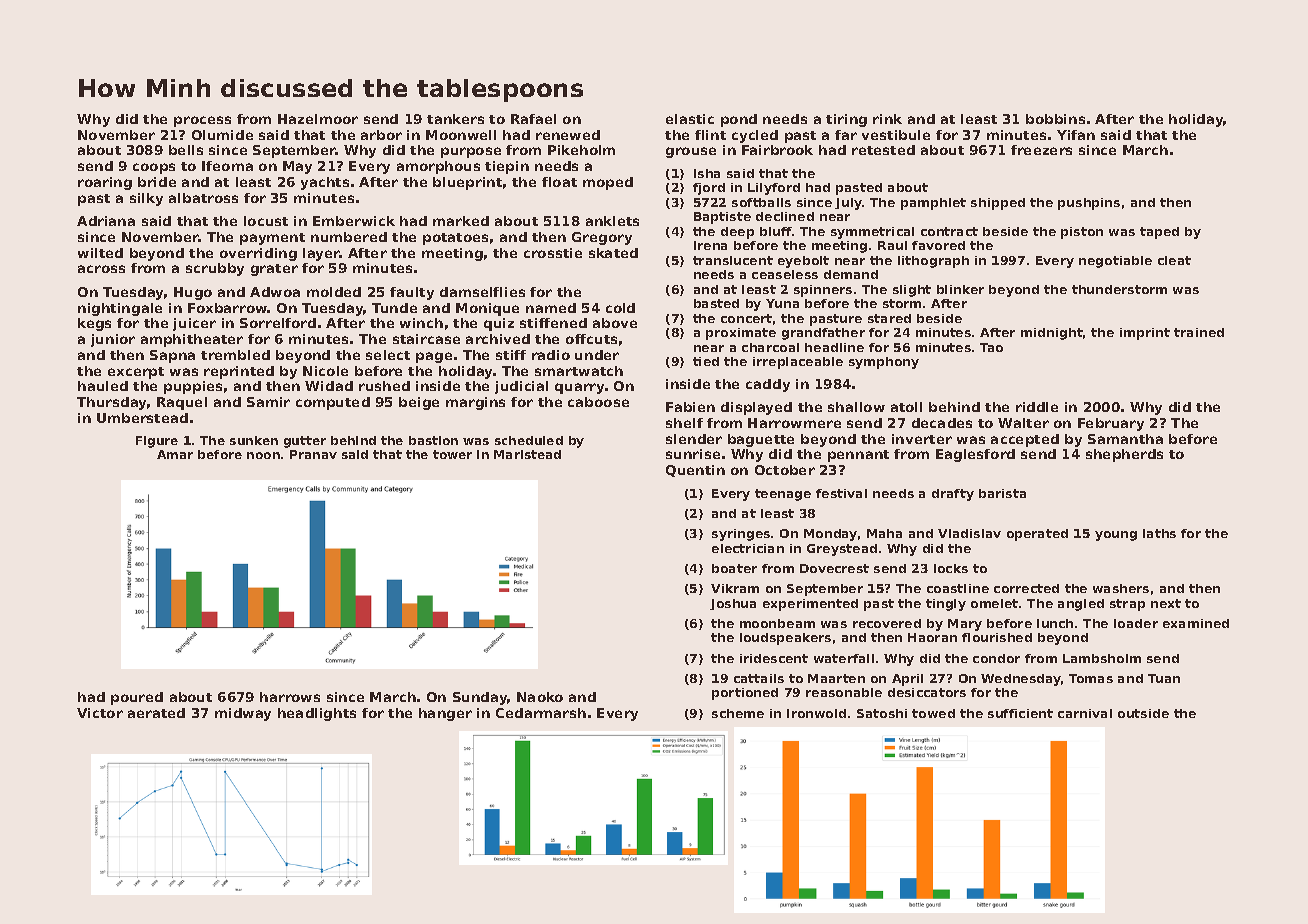 The height and width of the screenshot is (924, 1308). I want to click on harrows, so click(290, 697).
